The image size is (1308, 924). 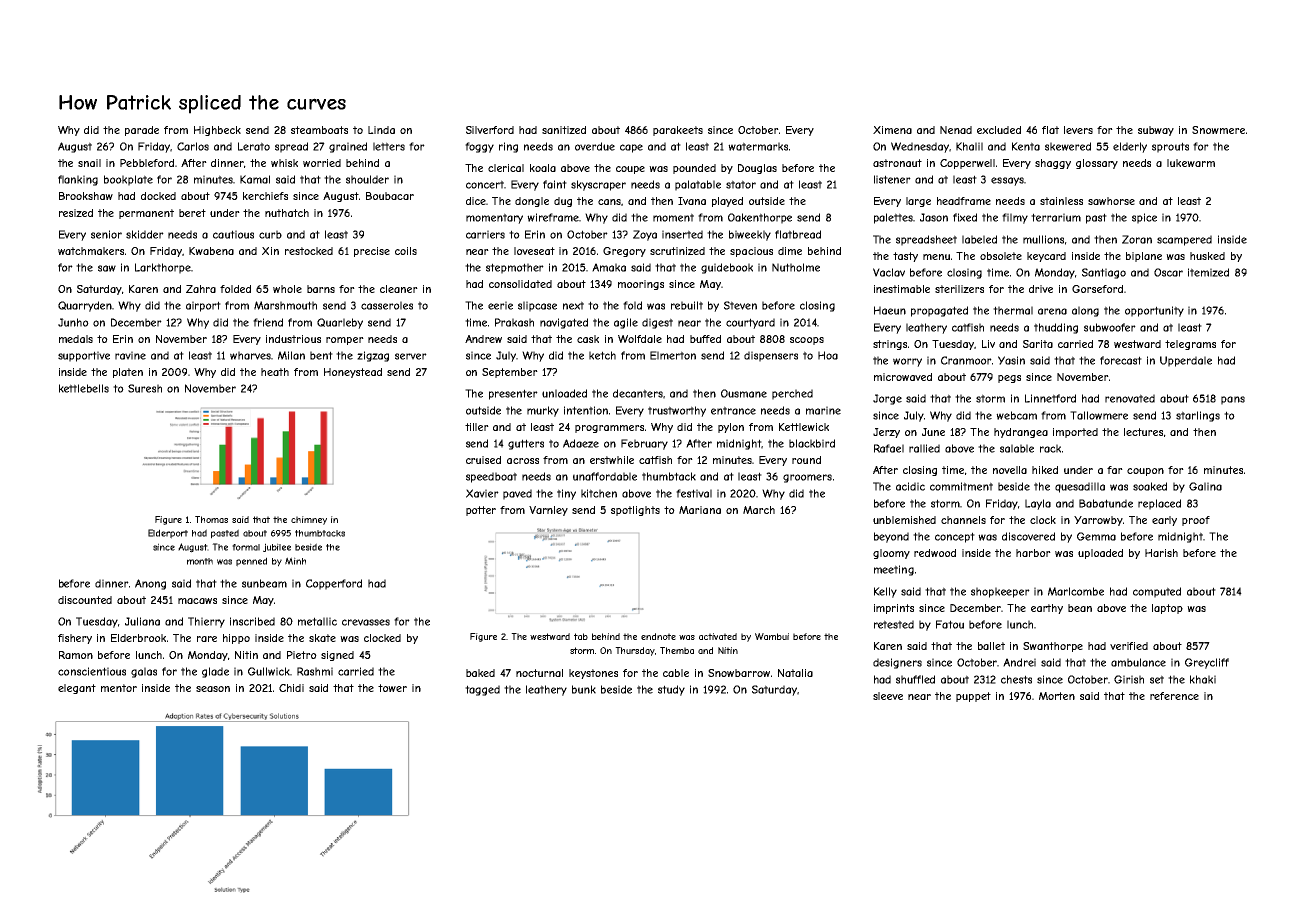 What do you see at coordinates (1174, 696) in the page?
I see `reference` at bounding box center [1174, 696].
